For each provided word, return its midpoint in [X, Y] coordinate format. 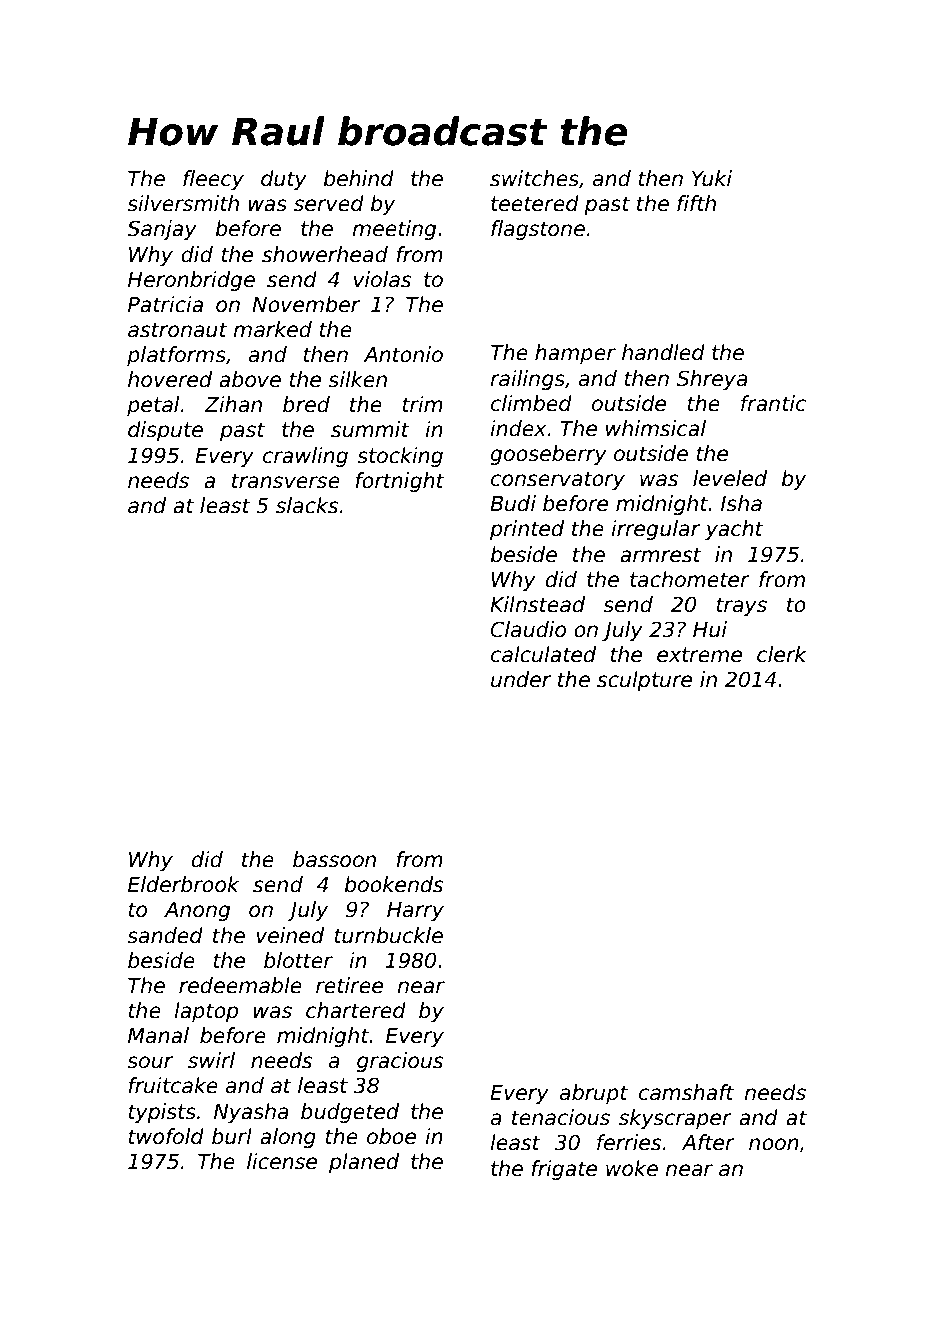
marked [272, 329]
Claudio [528, 629]
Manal [158, 1035]
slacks [307, 505]
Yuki [712, 178]
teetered [535, 203]
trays [741, 606]
